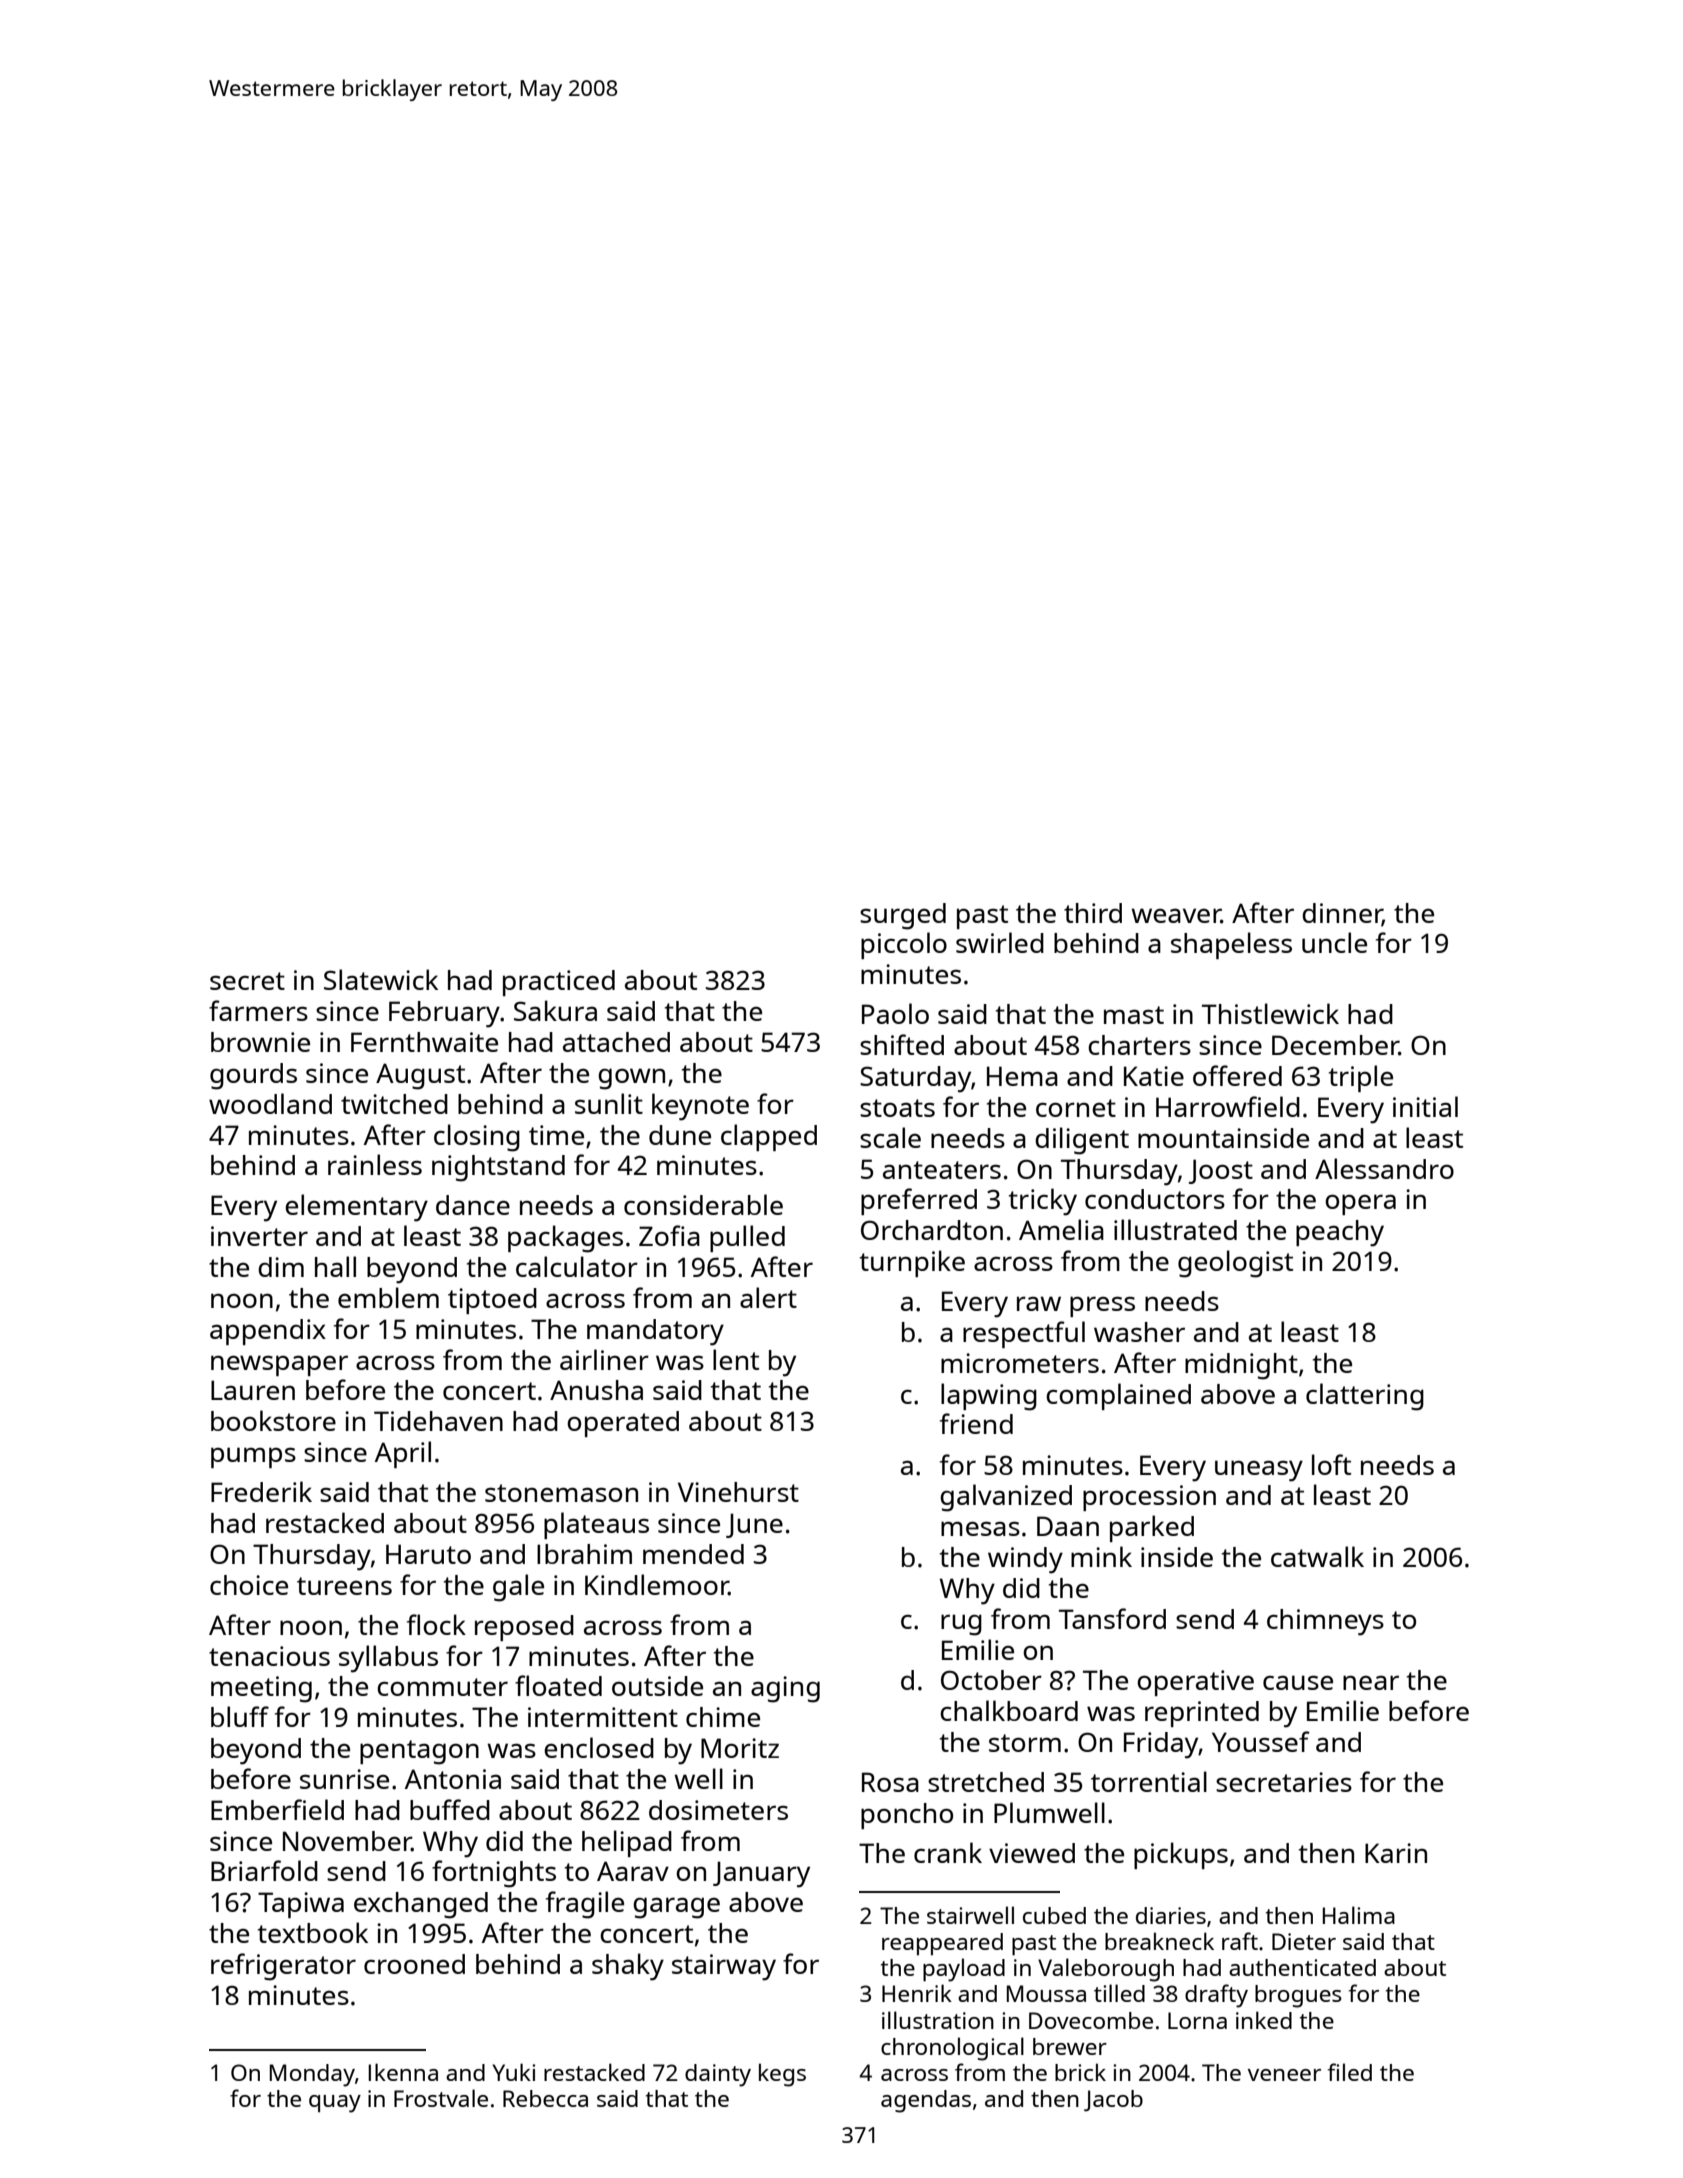 This image has width=1683, height=2178. Describe the element at coordinates (1396, 1853) in the image. I see `Karin` at that location.
